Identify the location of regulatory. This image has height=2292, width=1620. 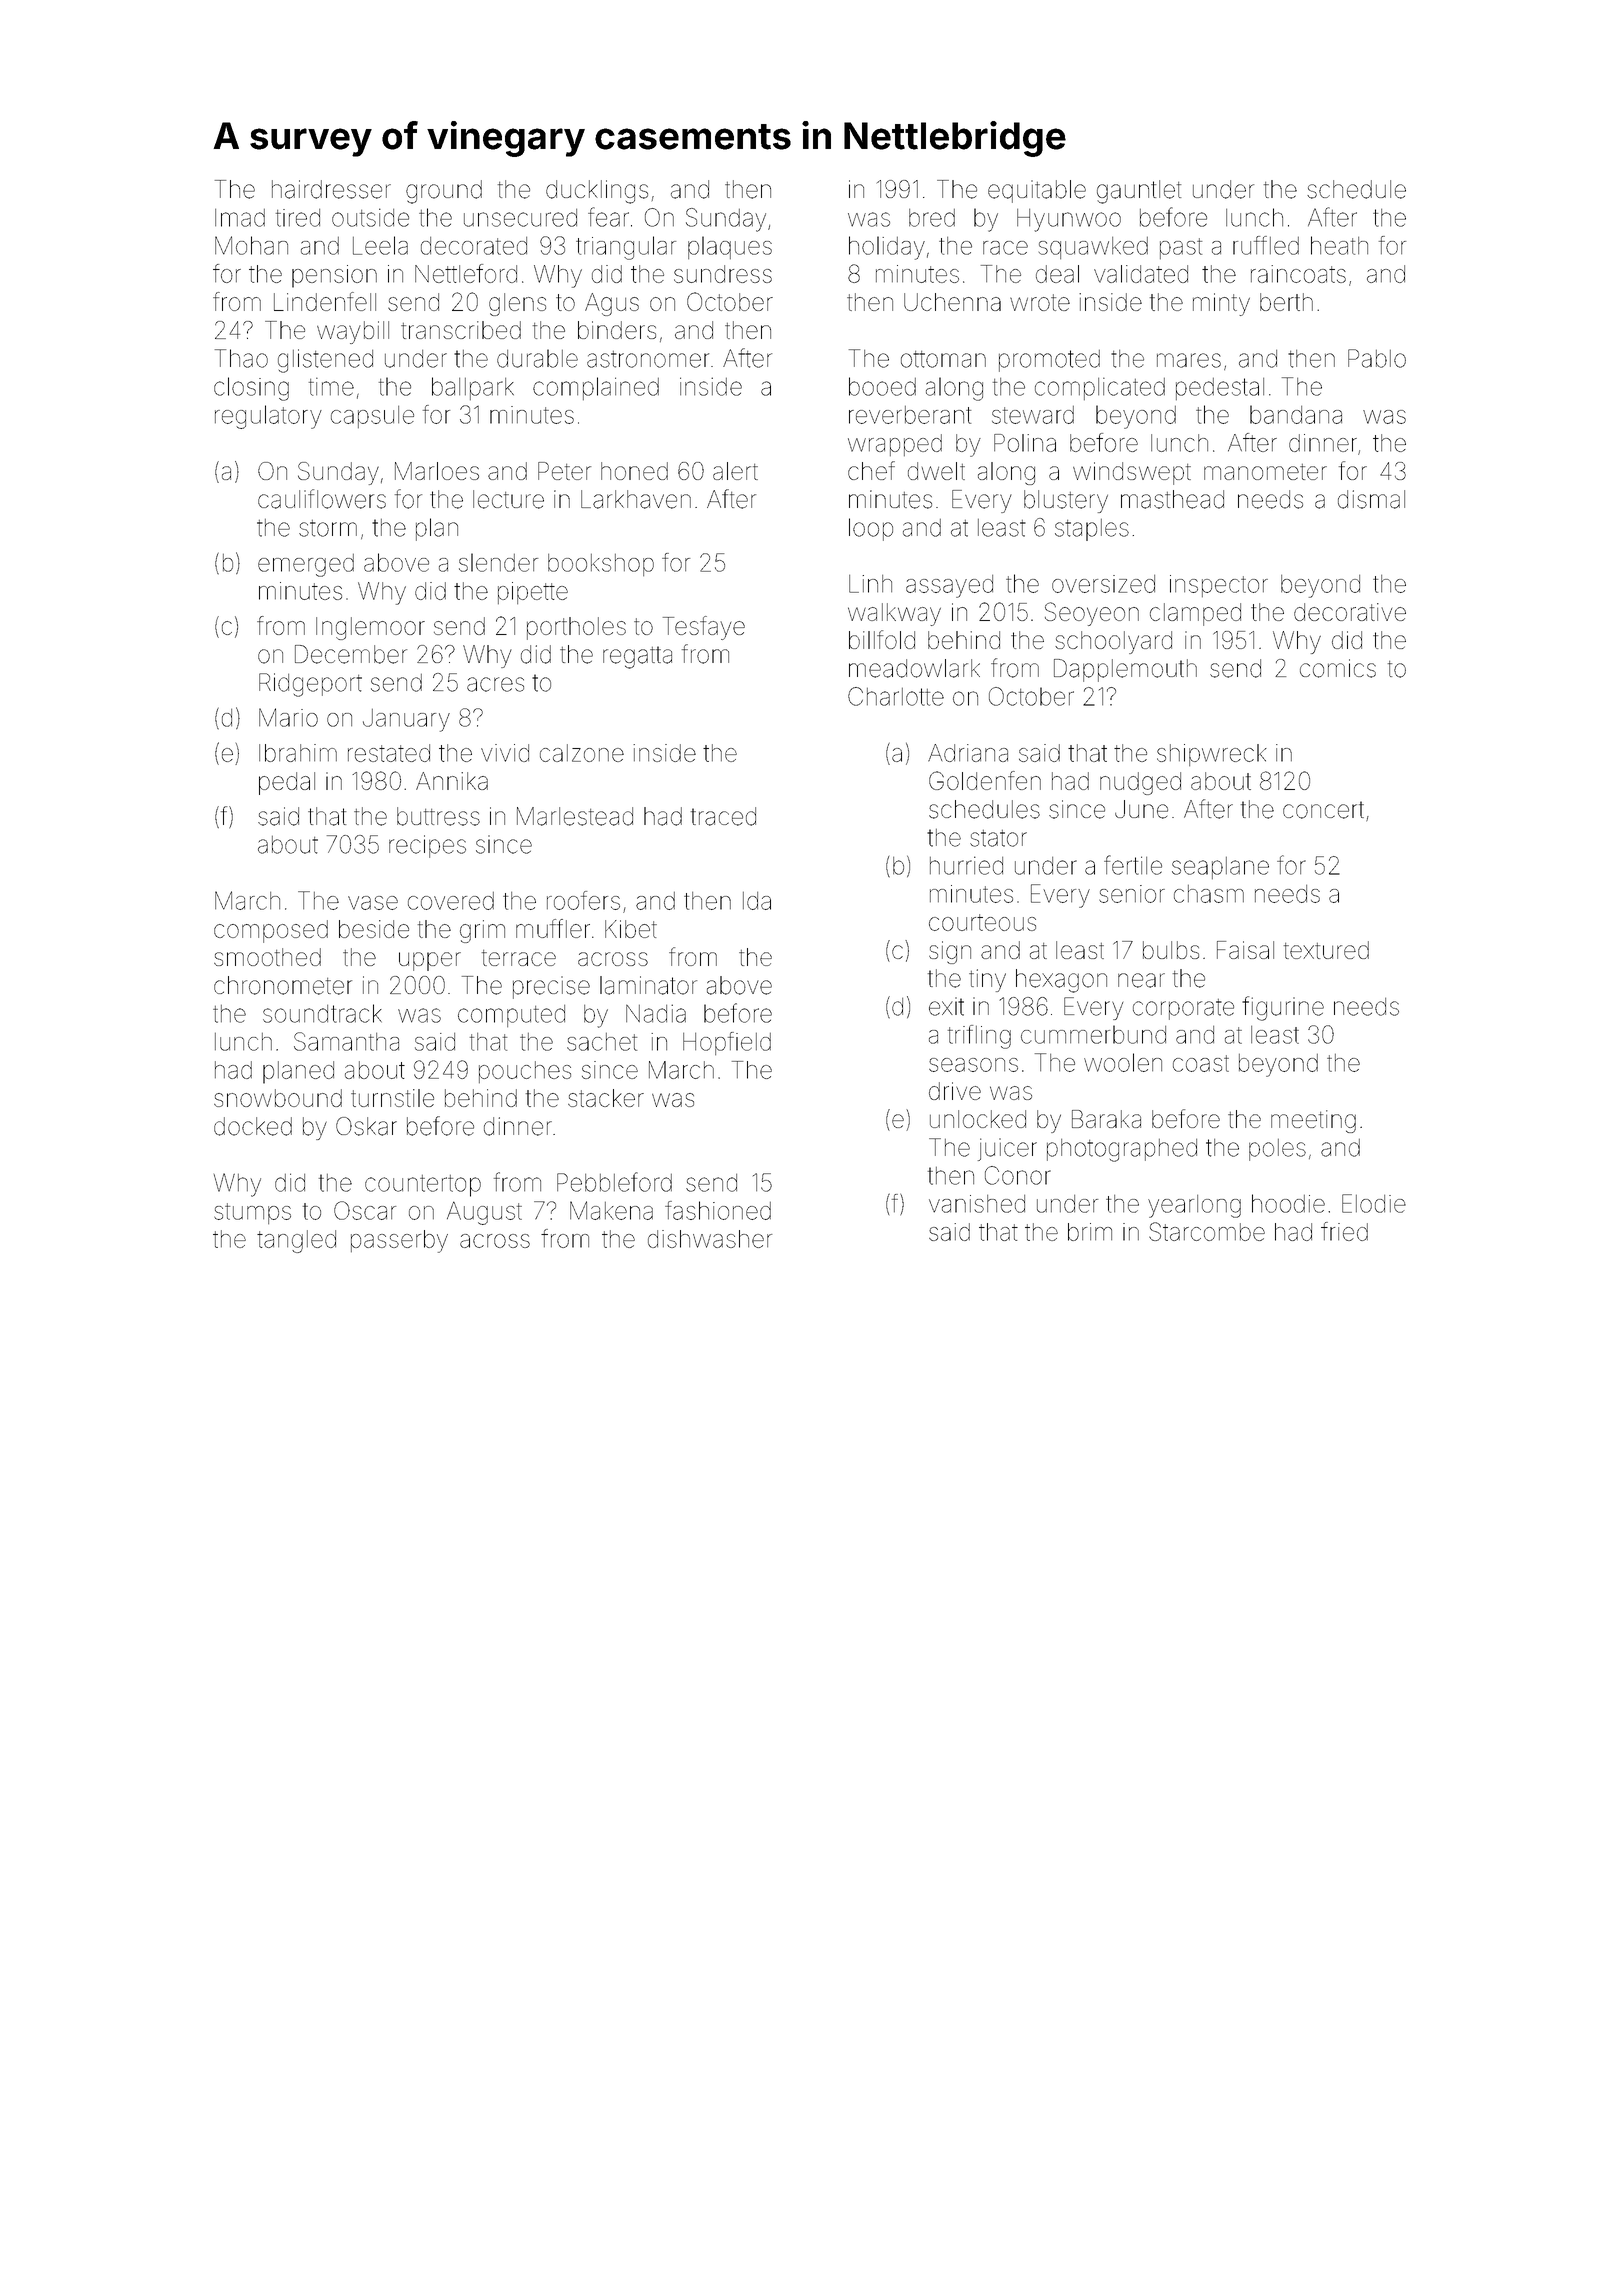
(268, 417).
